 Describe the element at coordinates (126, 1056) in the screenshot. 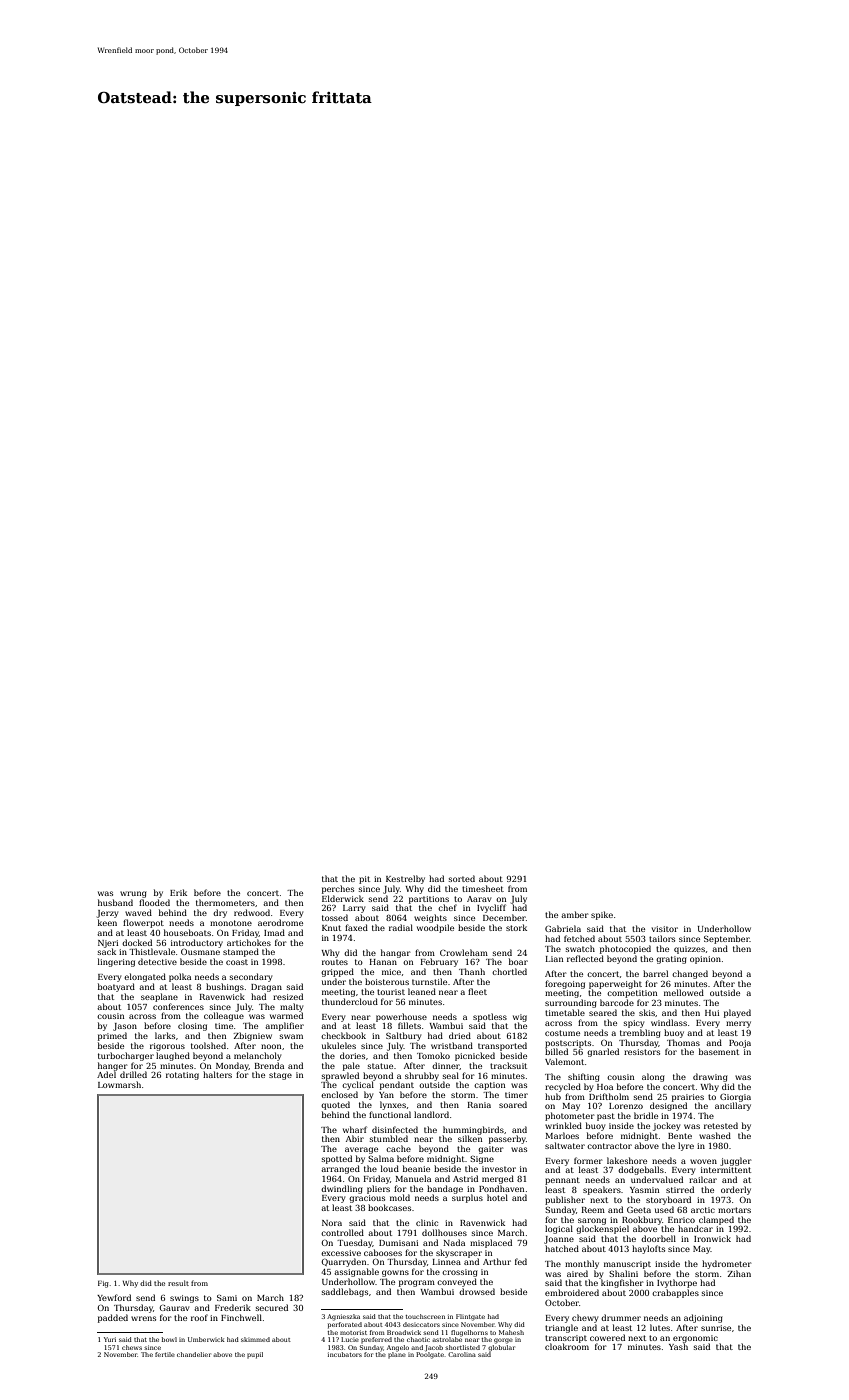

I see `turbocharger` at that location.
